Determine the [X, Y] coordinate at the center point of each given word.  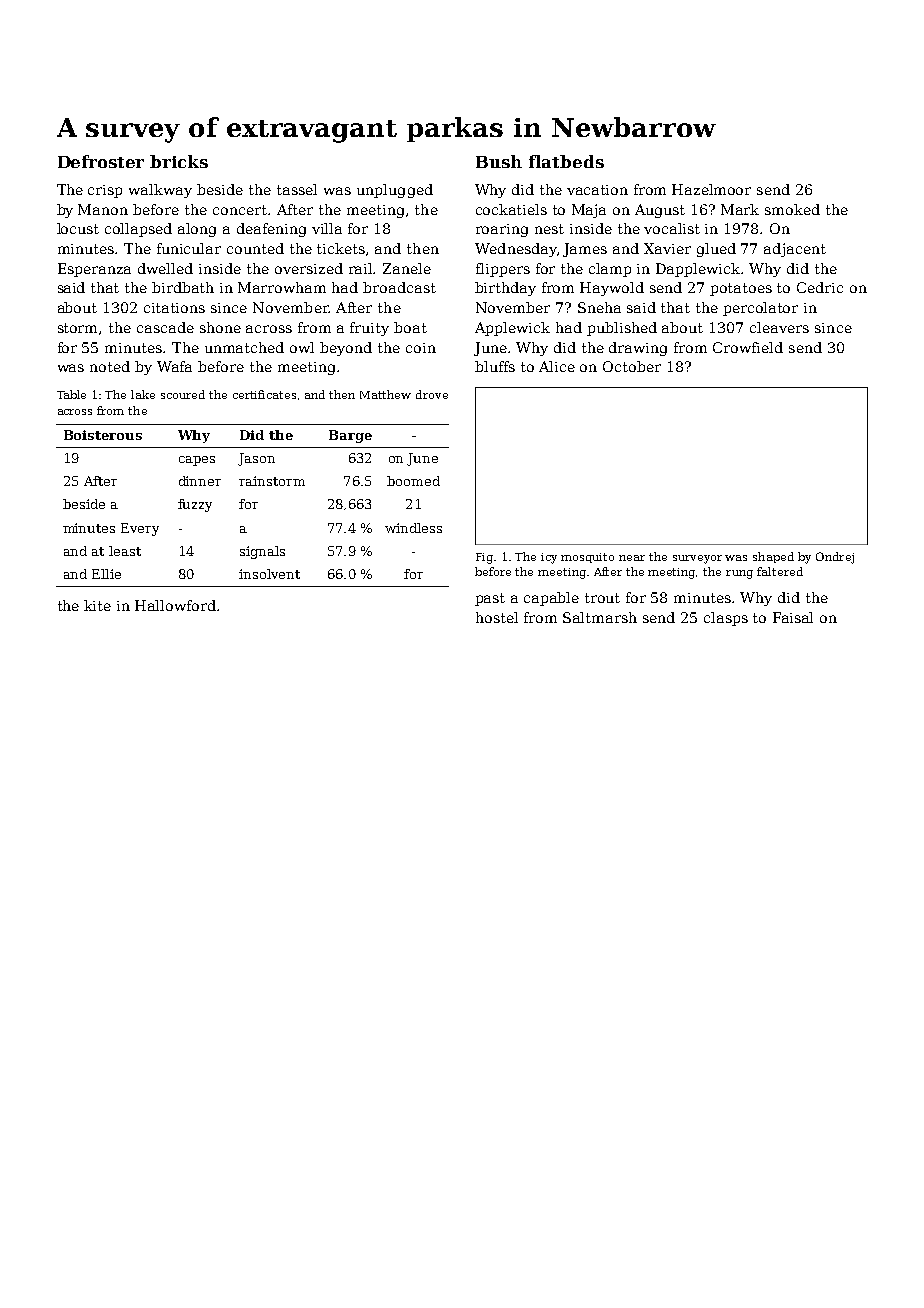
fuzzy [195, 505]
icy [549, 558]
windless [413, 528]
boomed [413, 481]
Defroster [101, 161]
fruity [369, 329]
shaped [773, 557]
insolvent [269, 574]
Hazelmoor [711, 189]
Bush [499, 161]
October [632, 366]
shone [220, 327]
